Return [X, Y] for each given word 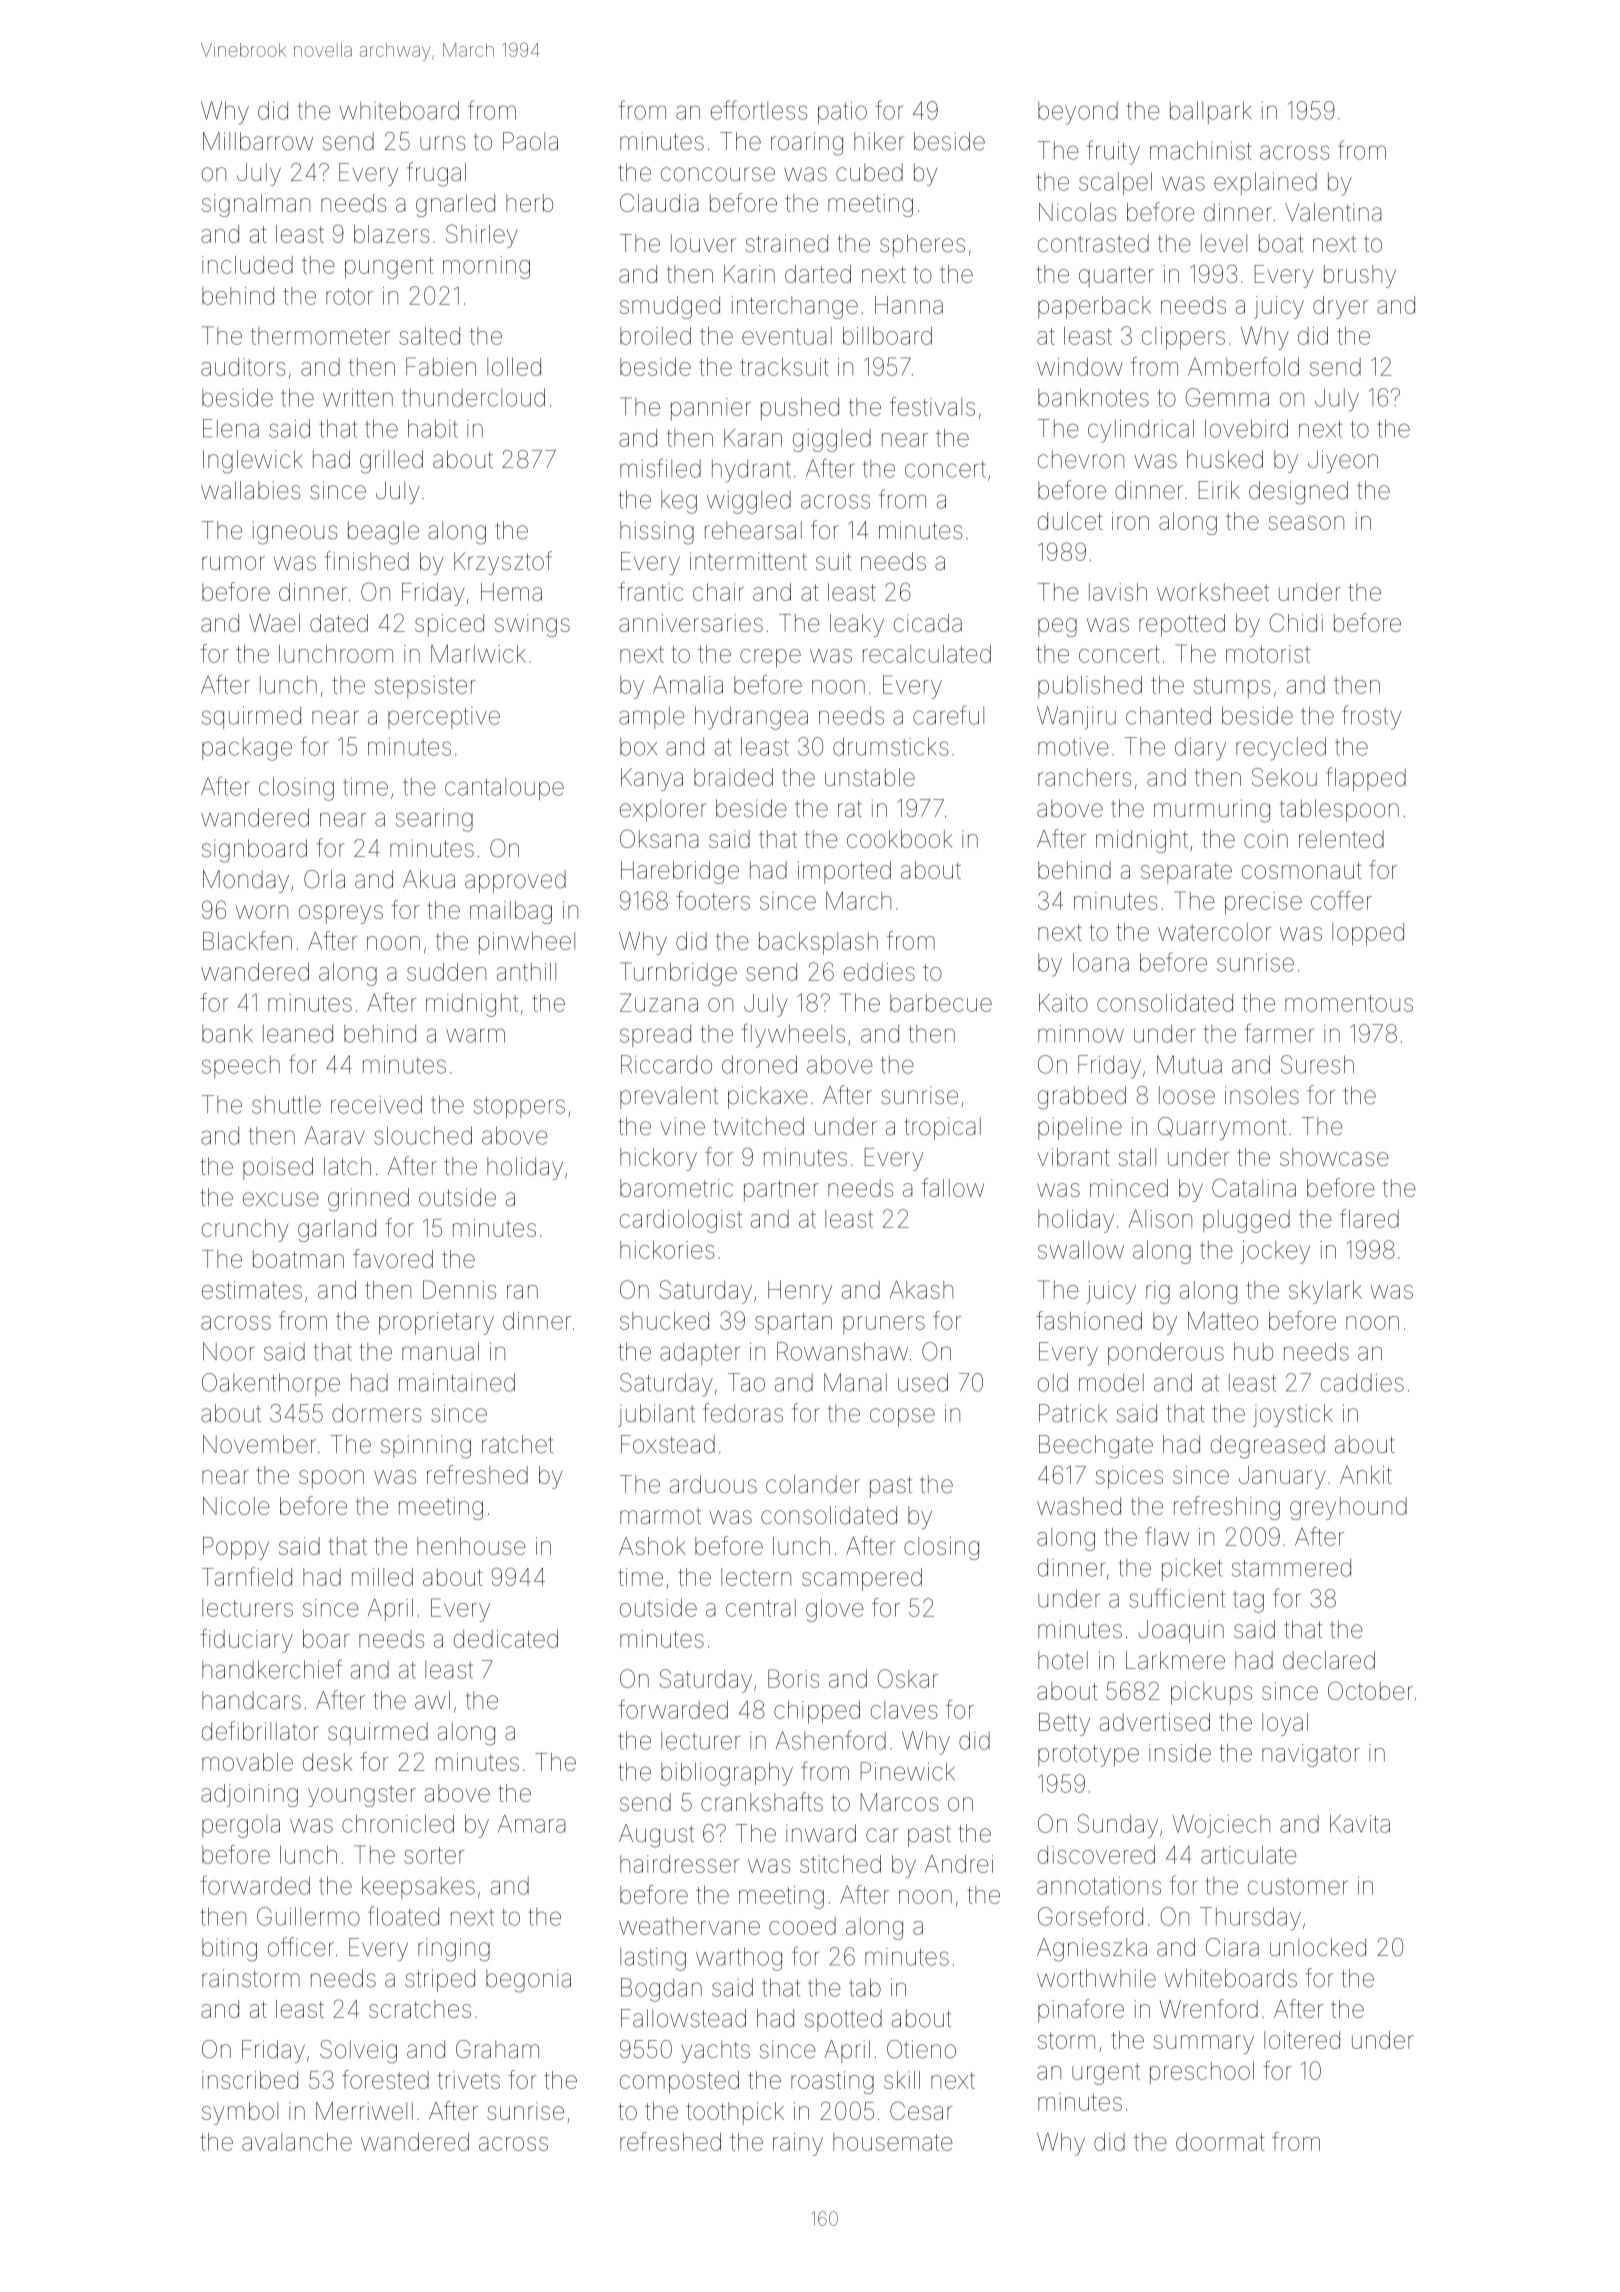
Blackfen [247, 940]
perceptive [444, 718]
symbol [240, 2113]
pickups [1211, 1693]
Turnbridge [678, 974]
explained [1265, 183]
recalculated [927, 654]
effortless [759, 110]
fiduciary [246, 1641]
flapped [1366, 779]
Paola [530, 141]
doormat [1220, 2142]
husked [1225, 459]
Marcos [899, 1802]
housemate [893, 2142]
